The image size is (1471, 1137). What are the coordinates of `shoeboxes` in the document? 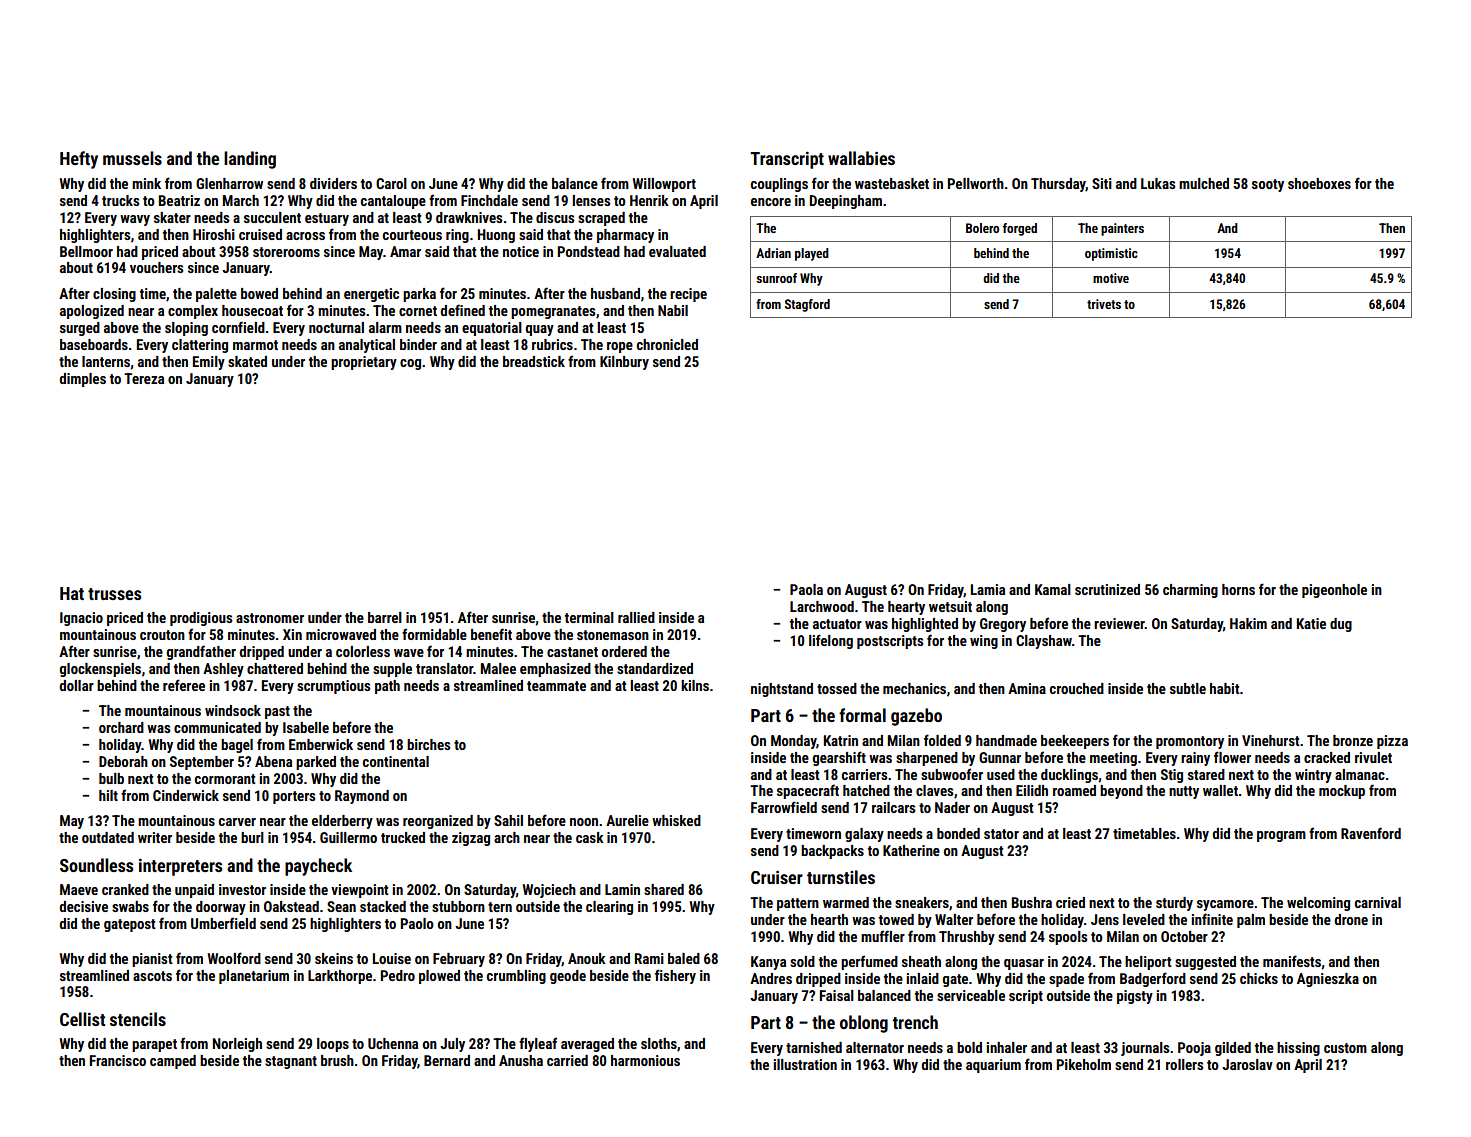 It's located at (1319, 183).
